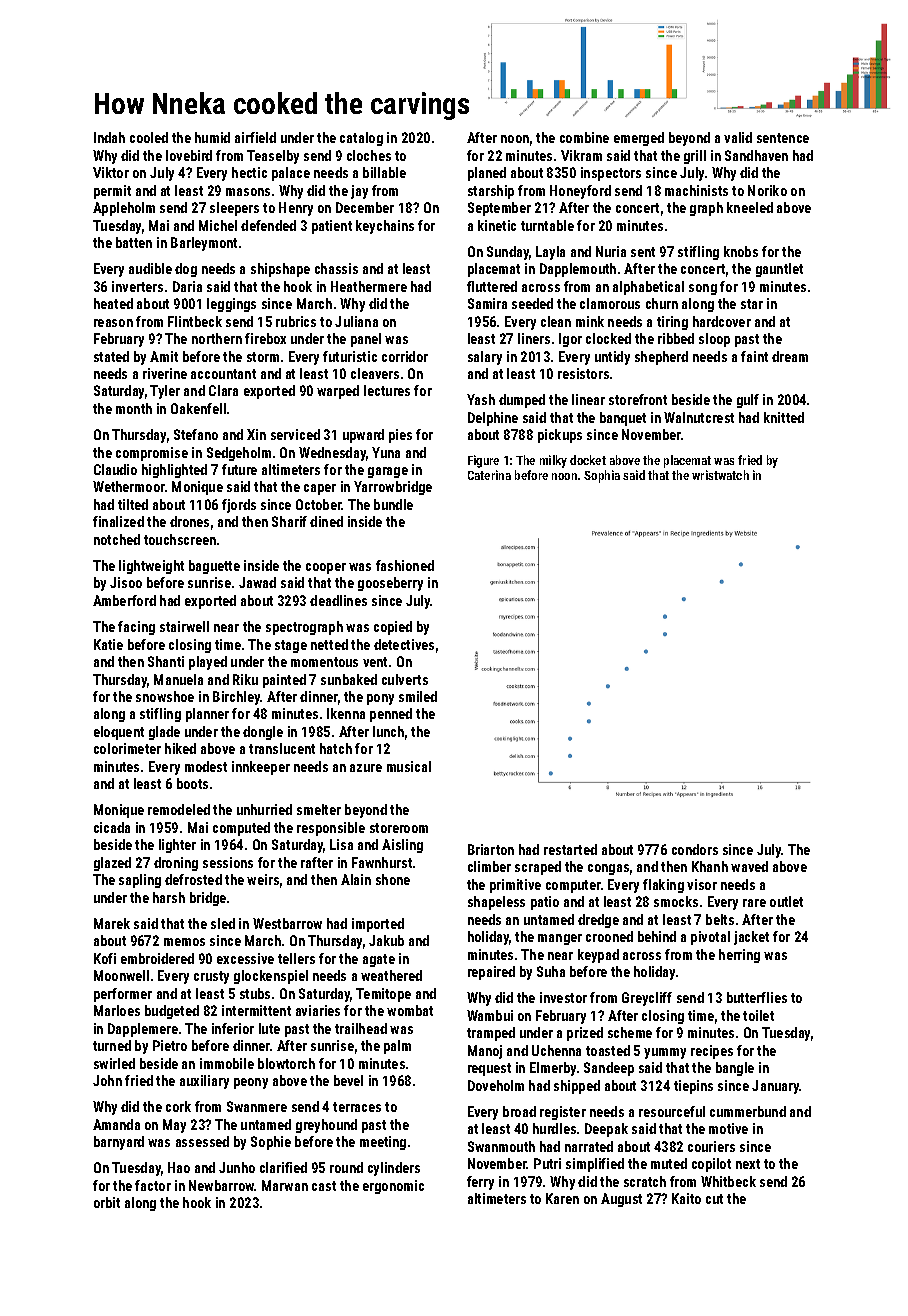 Image resolution: width=908 pixels, height=1316 pixels. What do you see at coordinates (489, 475) in the screenshot?
I see `Caterina` at bounding box center [489, 475].
